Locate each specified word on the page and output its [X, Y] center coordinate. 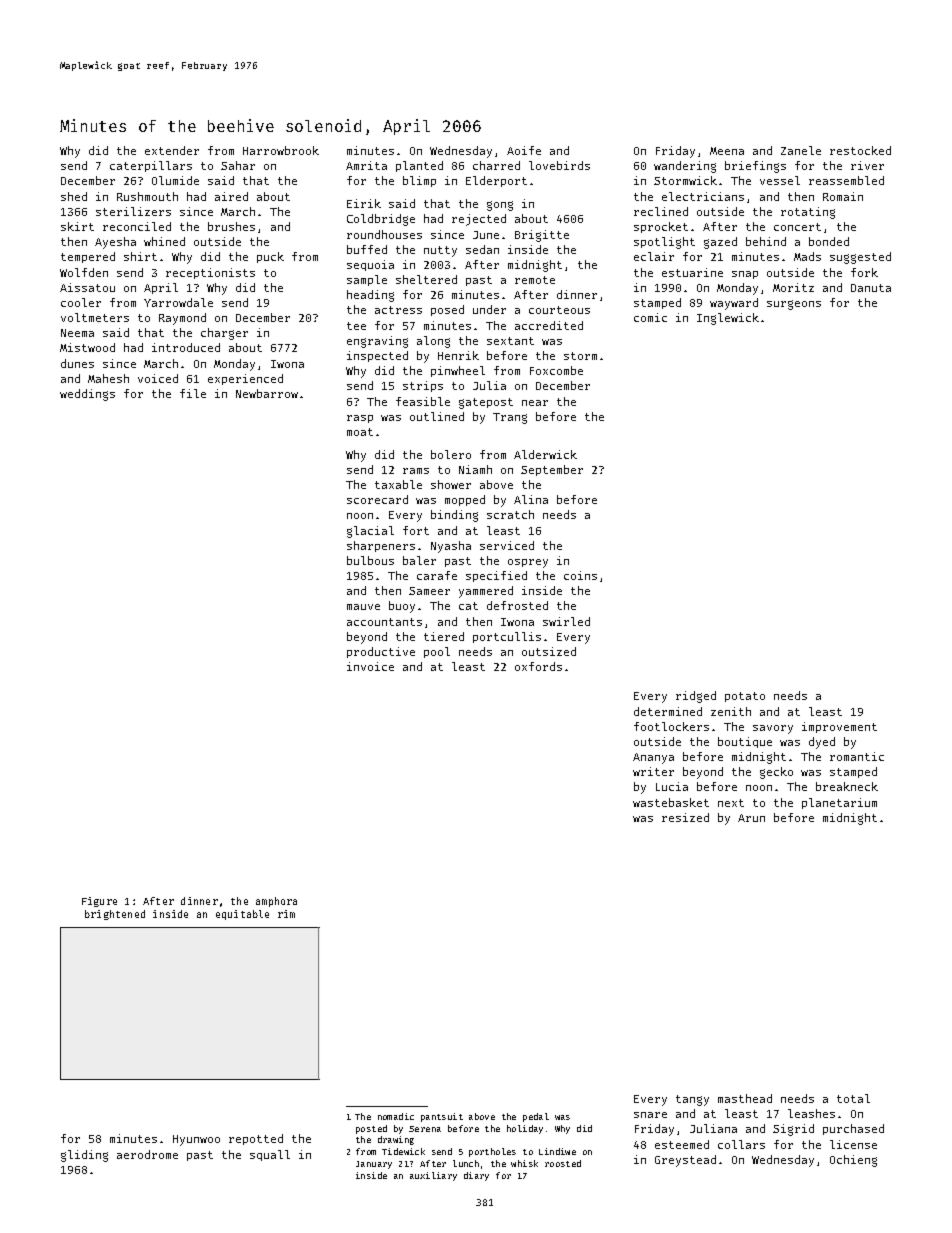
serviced [507, 545]
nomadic [396, 1116]
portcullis [507, 637]
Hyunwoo [196, 1140]
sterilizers [133, 211]
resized [685, 817]
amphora [276, 902]
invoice [370, 666]
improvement [839, 727]
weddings [87, 395]
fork [864, 272]
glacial [370, 532]
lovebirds [559, 165]
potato [745, 697]
